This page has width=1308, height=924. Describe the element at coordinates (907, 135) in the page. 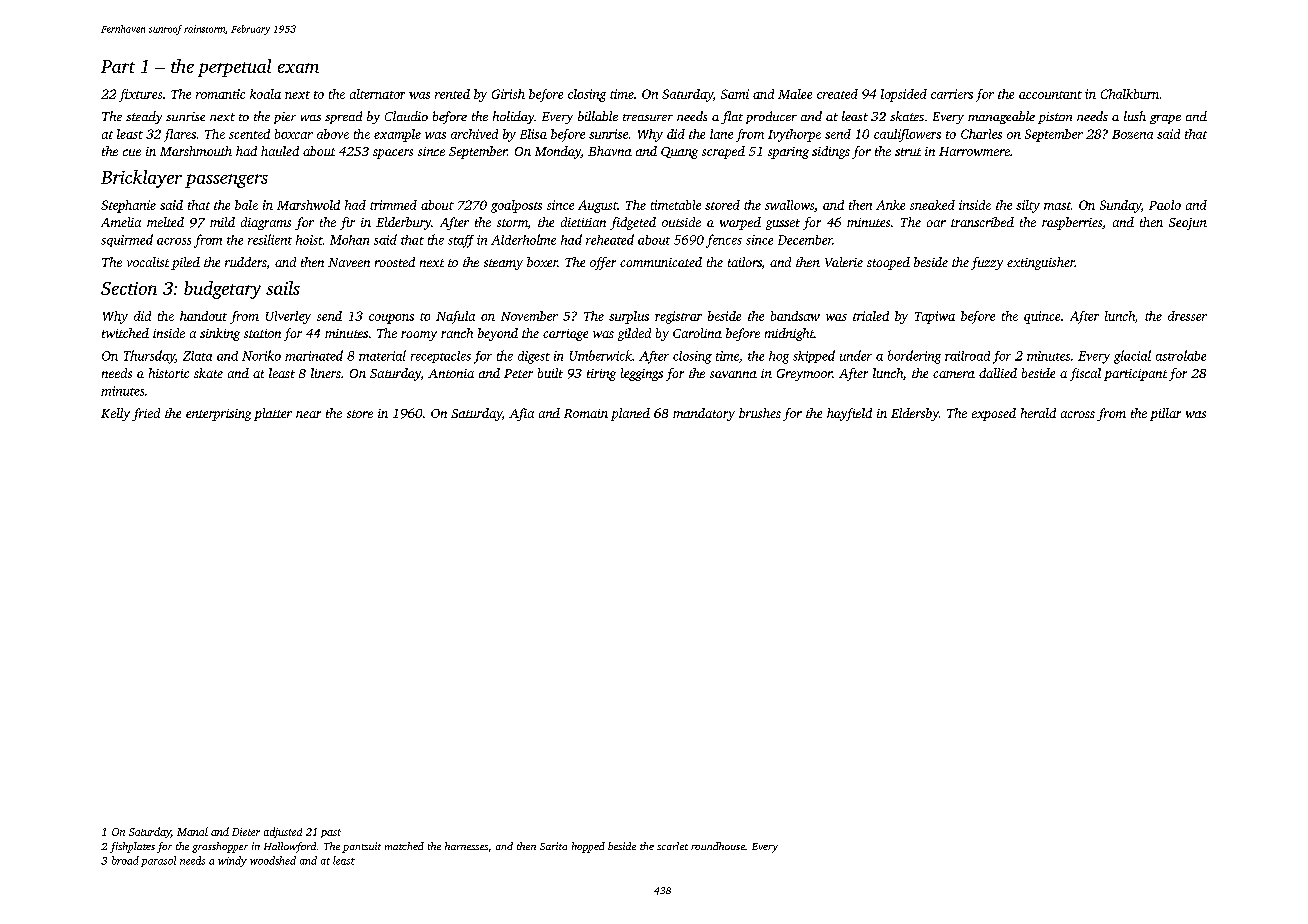

I see `cauliflowers` at that location.
